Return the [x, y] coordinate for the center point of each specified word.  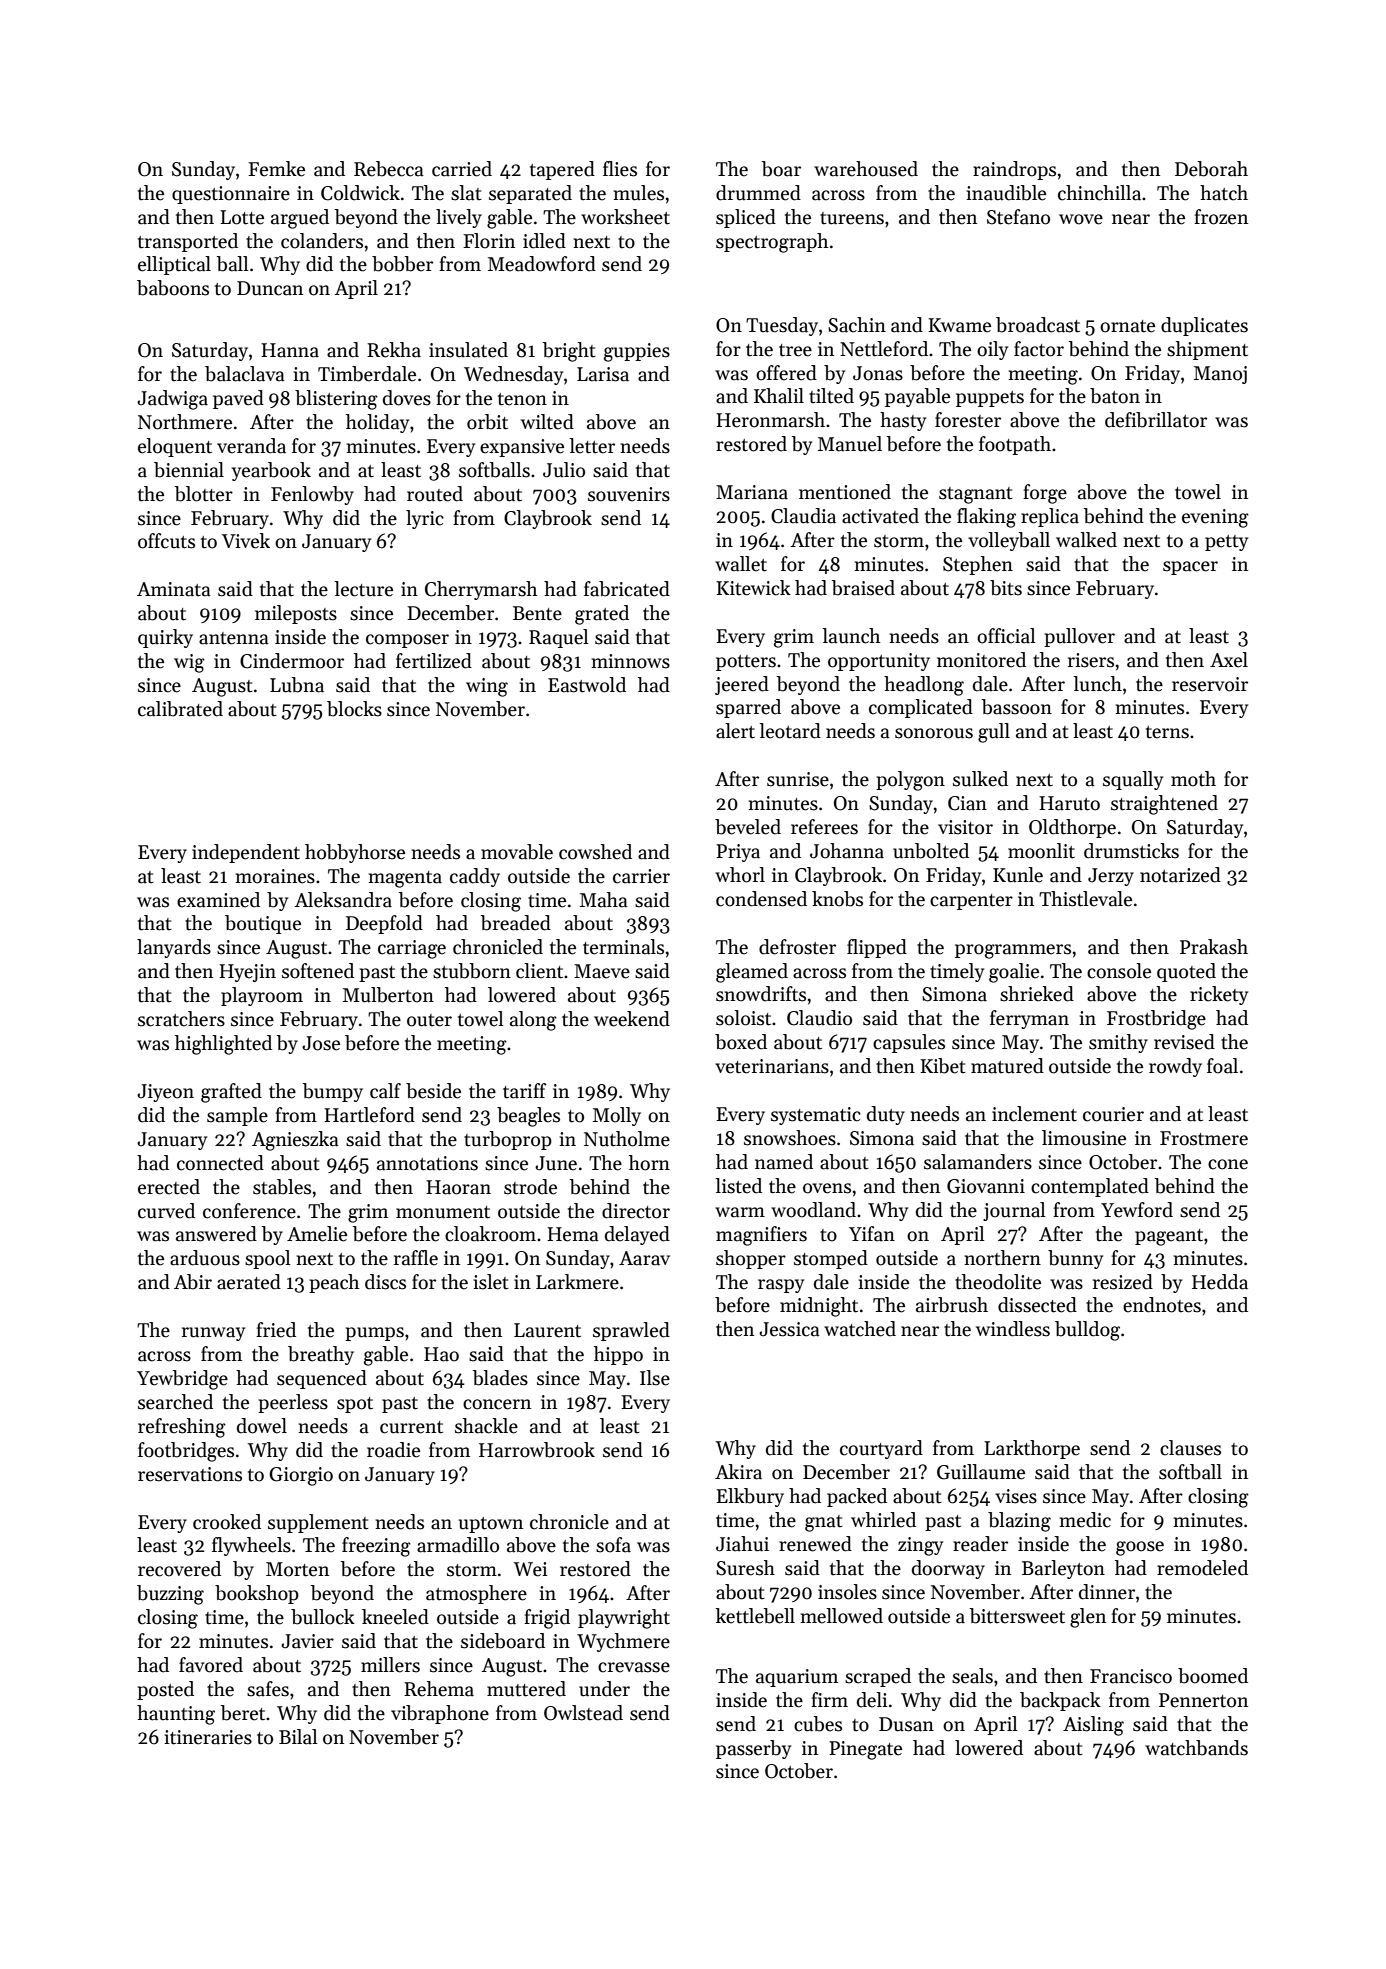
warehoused [866, 169]
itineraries [208, 1737]
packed [857, 1497]
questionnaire [231, 195]
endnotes [1162, 1305]
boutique [263, 924]
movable [517, 852]
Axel [1229, 660]
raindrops [1014, 170]
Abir [193, 1282]
